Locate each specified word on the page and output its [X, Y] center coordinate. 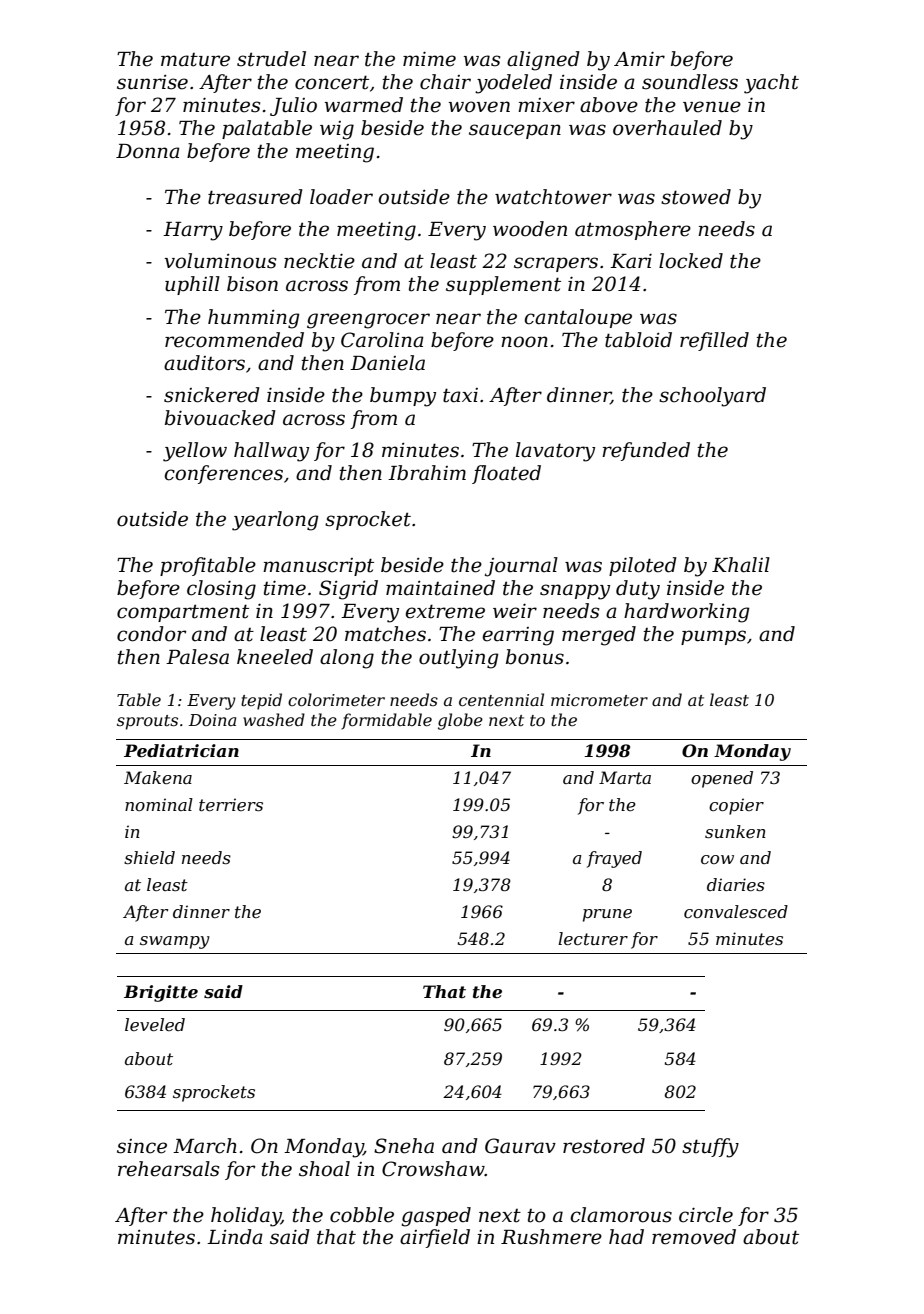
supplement [503, 285]
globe [460, 721]
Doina [212, 720]
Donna [148, 151]
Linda [235, 1237]
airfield [435, 1238]
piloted [643, 566]
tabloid [638, 340]
